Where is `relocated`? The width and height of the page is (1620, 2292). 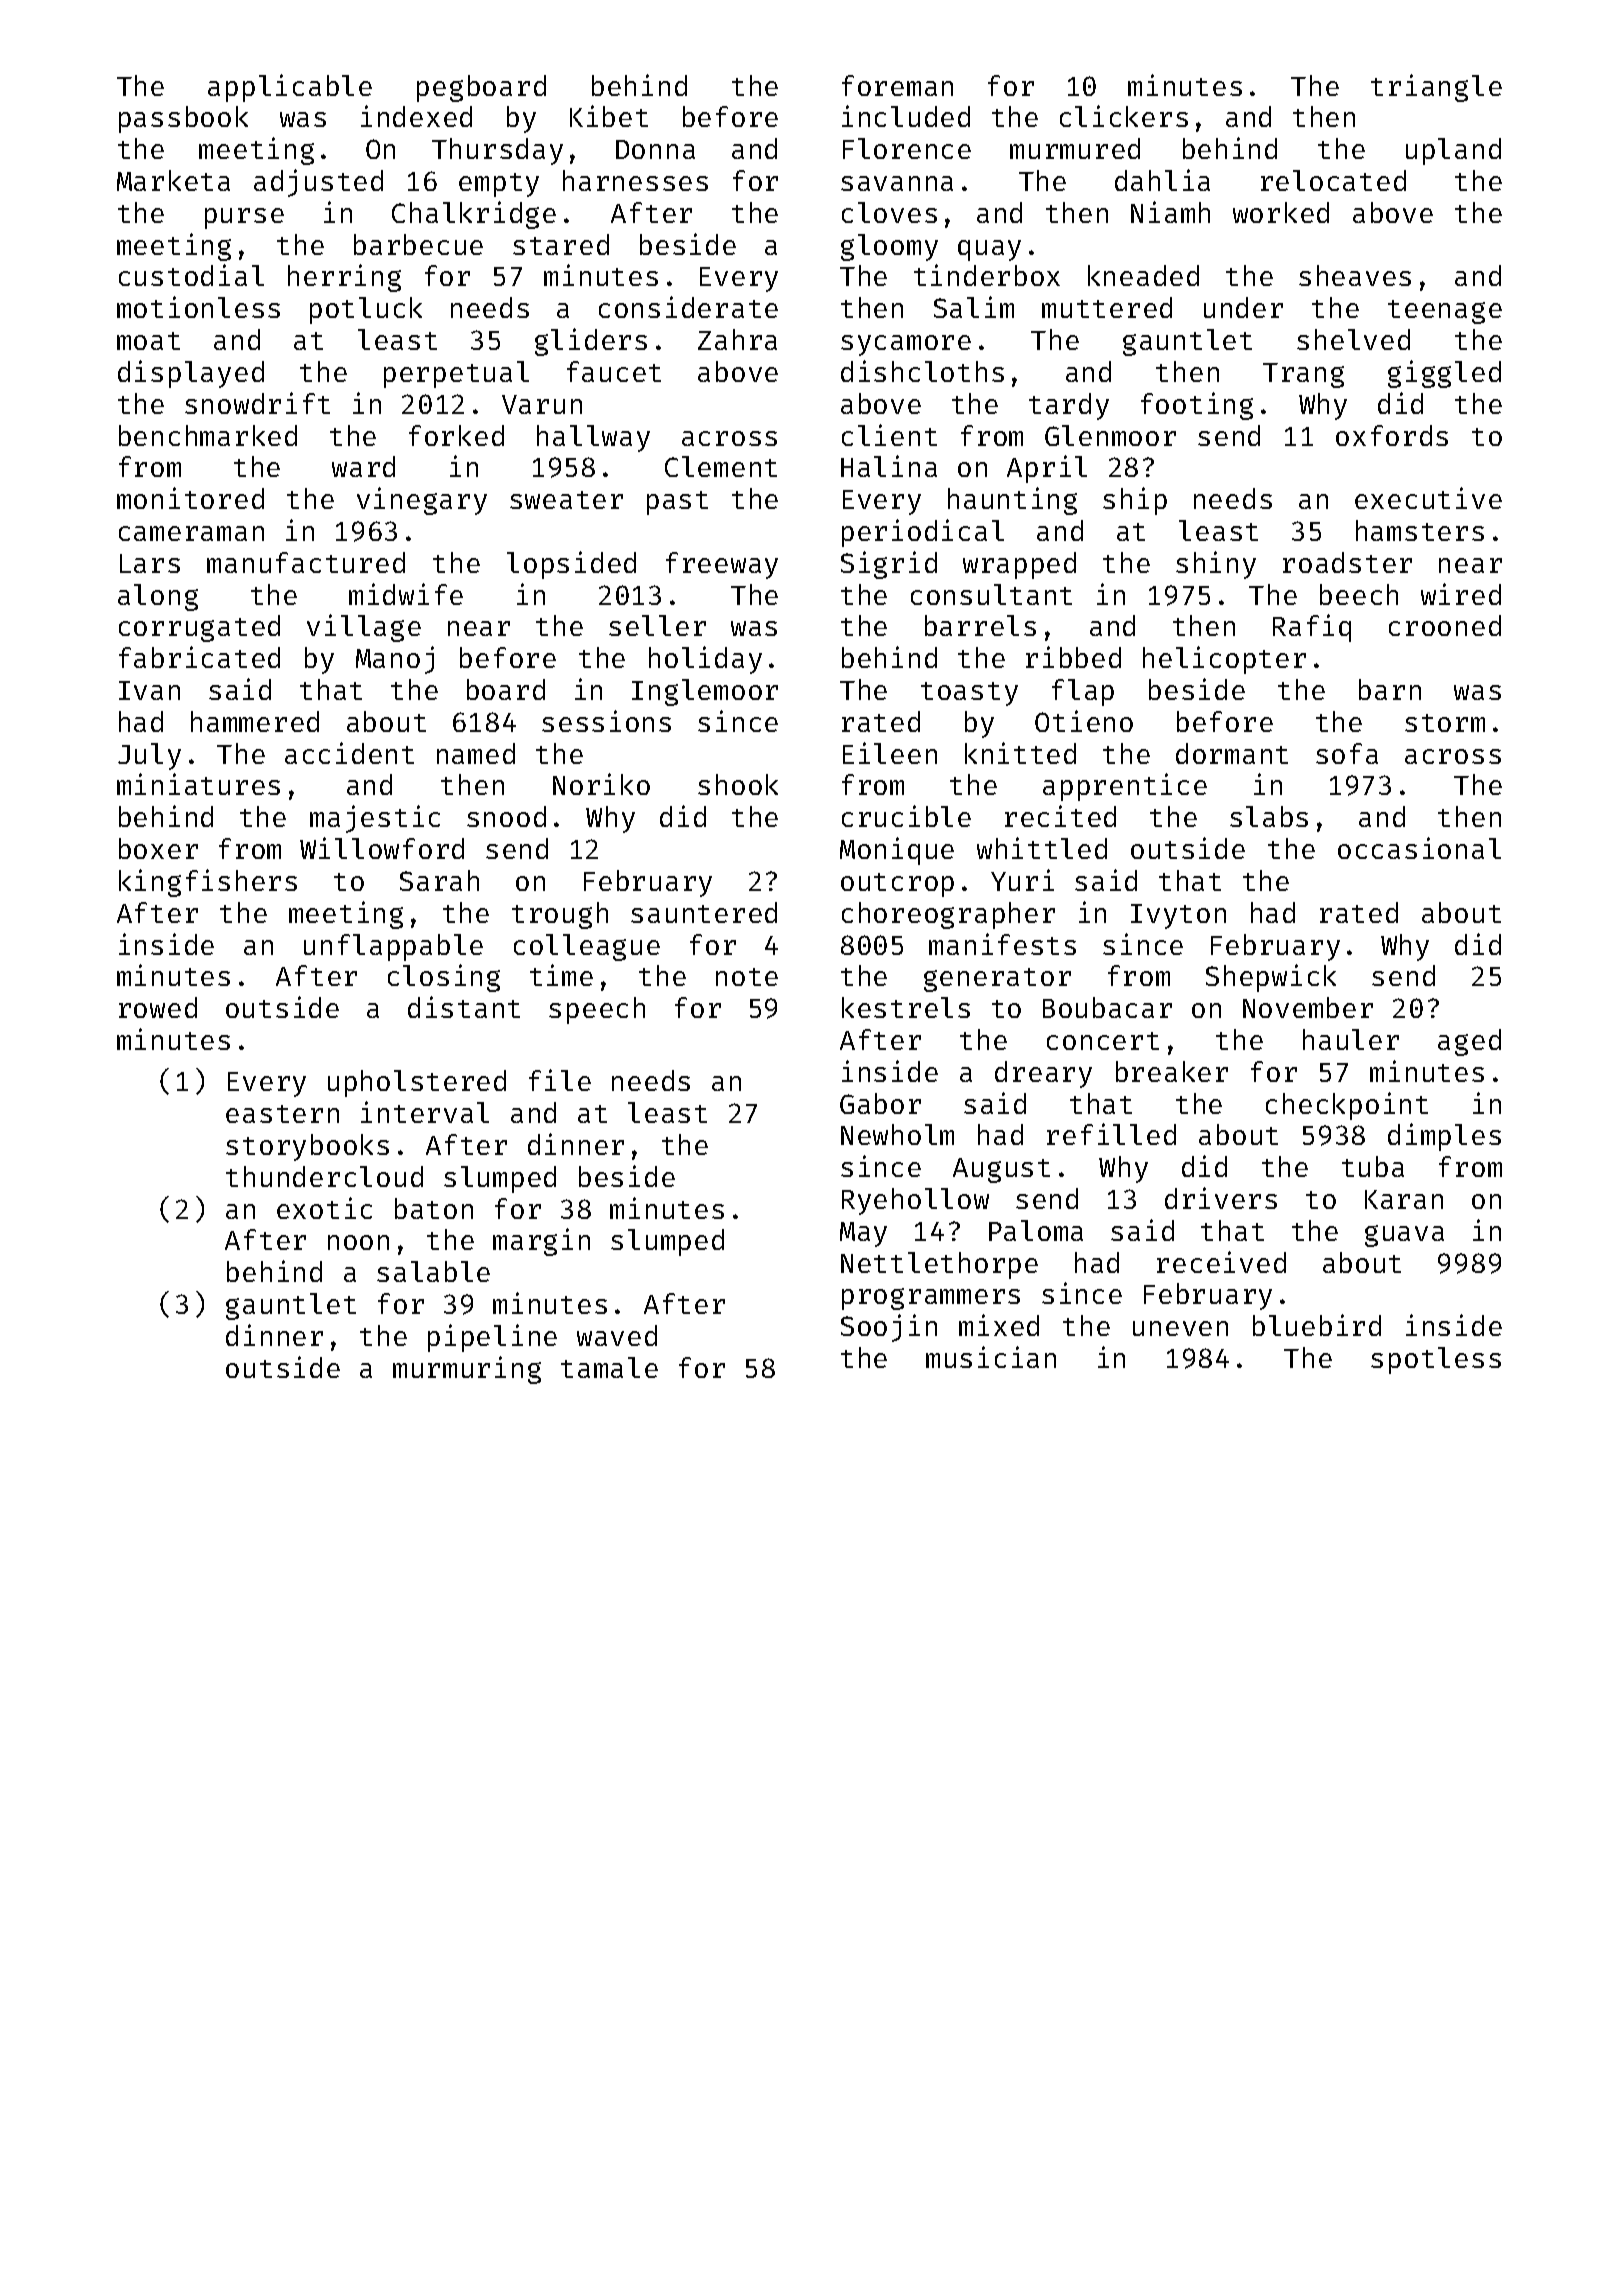 relocated is located at coordinates (1333, 180).
